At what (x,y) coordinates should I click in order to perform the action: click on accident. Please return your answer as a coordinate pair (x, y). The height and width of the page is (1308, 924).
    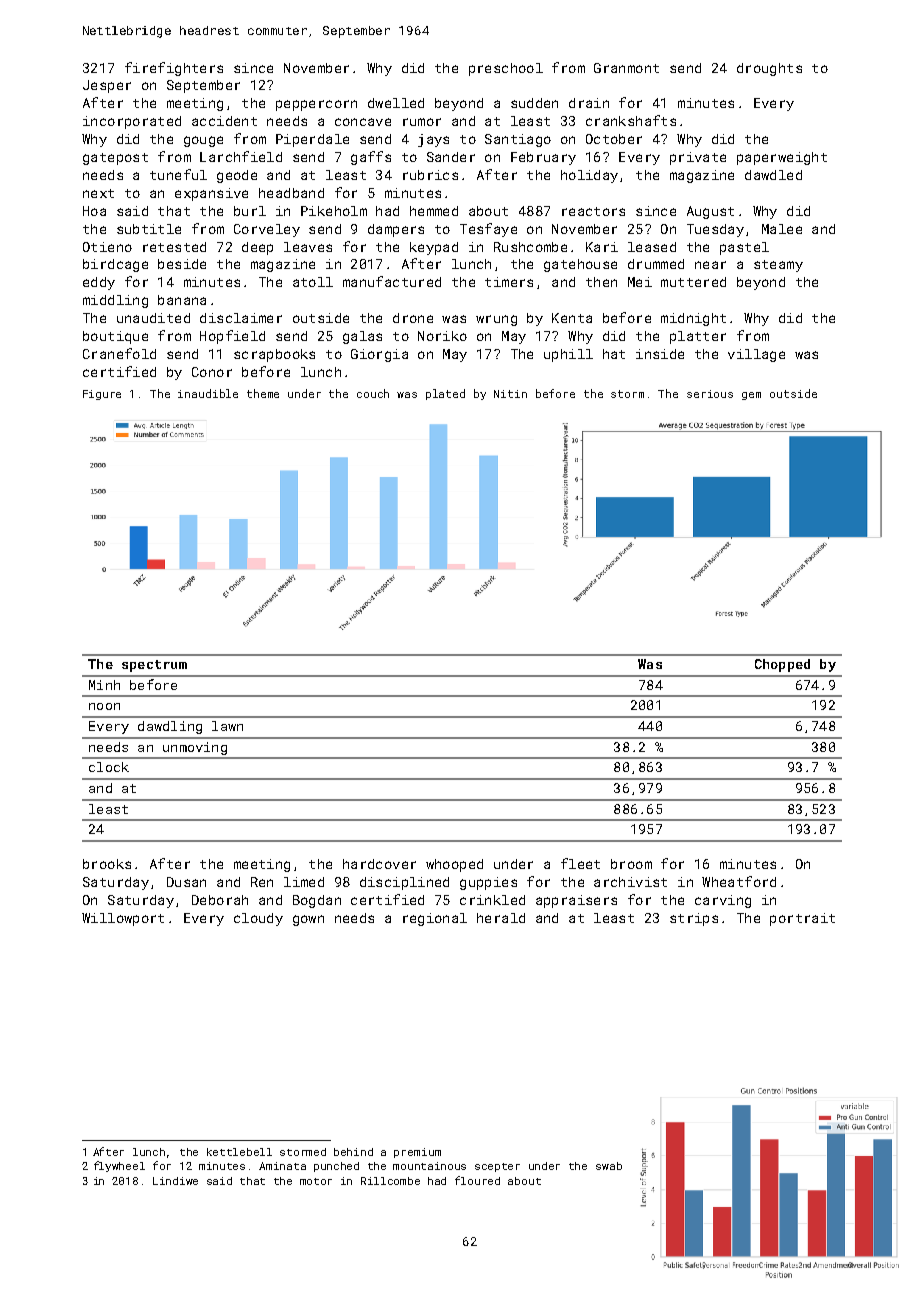
    Looking at the image, I should click on (224, 121).
